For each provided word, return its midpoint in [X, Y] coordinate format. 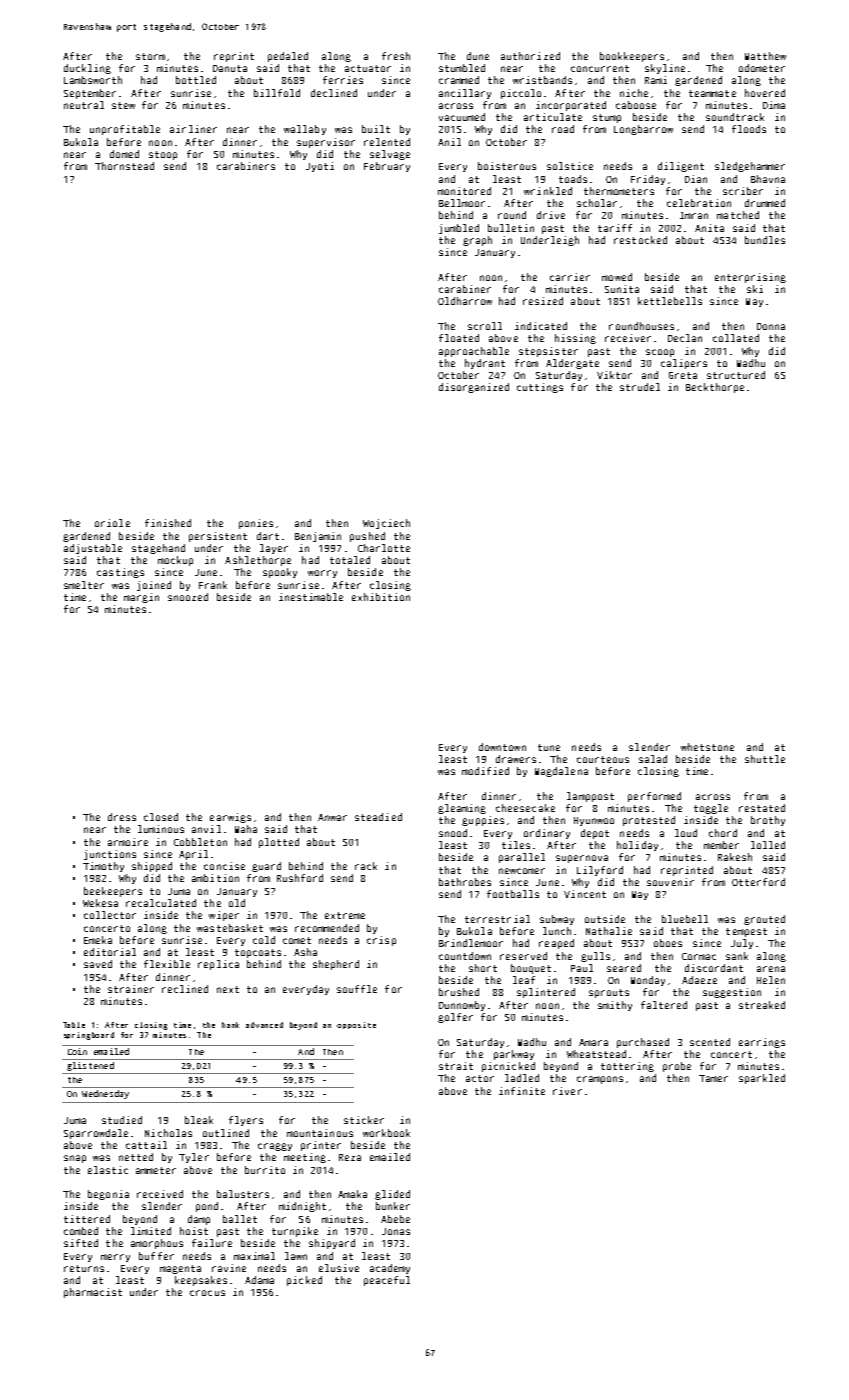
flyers [246, 1121]
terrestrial [497, 919]
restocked [640, 240]
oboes [668, 943]
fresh [396, 56]
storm [150, 56]
